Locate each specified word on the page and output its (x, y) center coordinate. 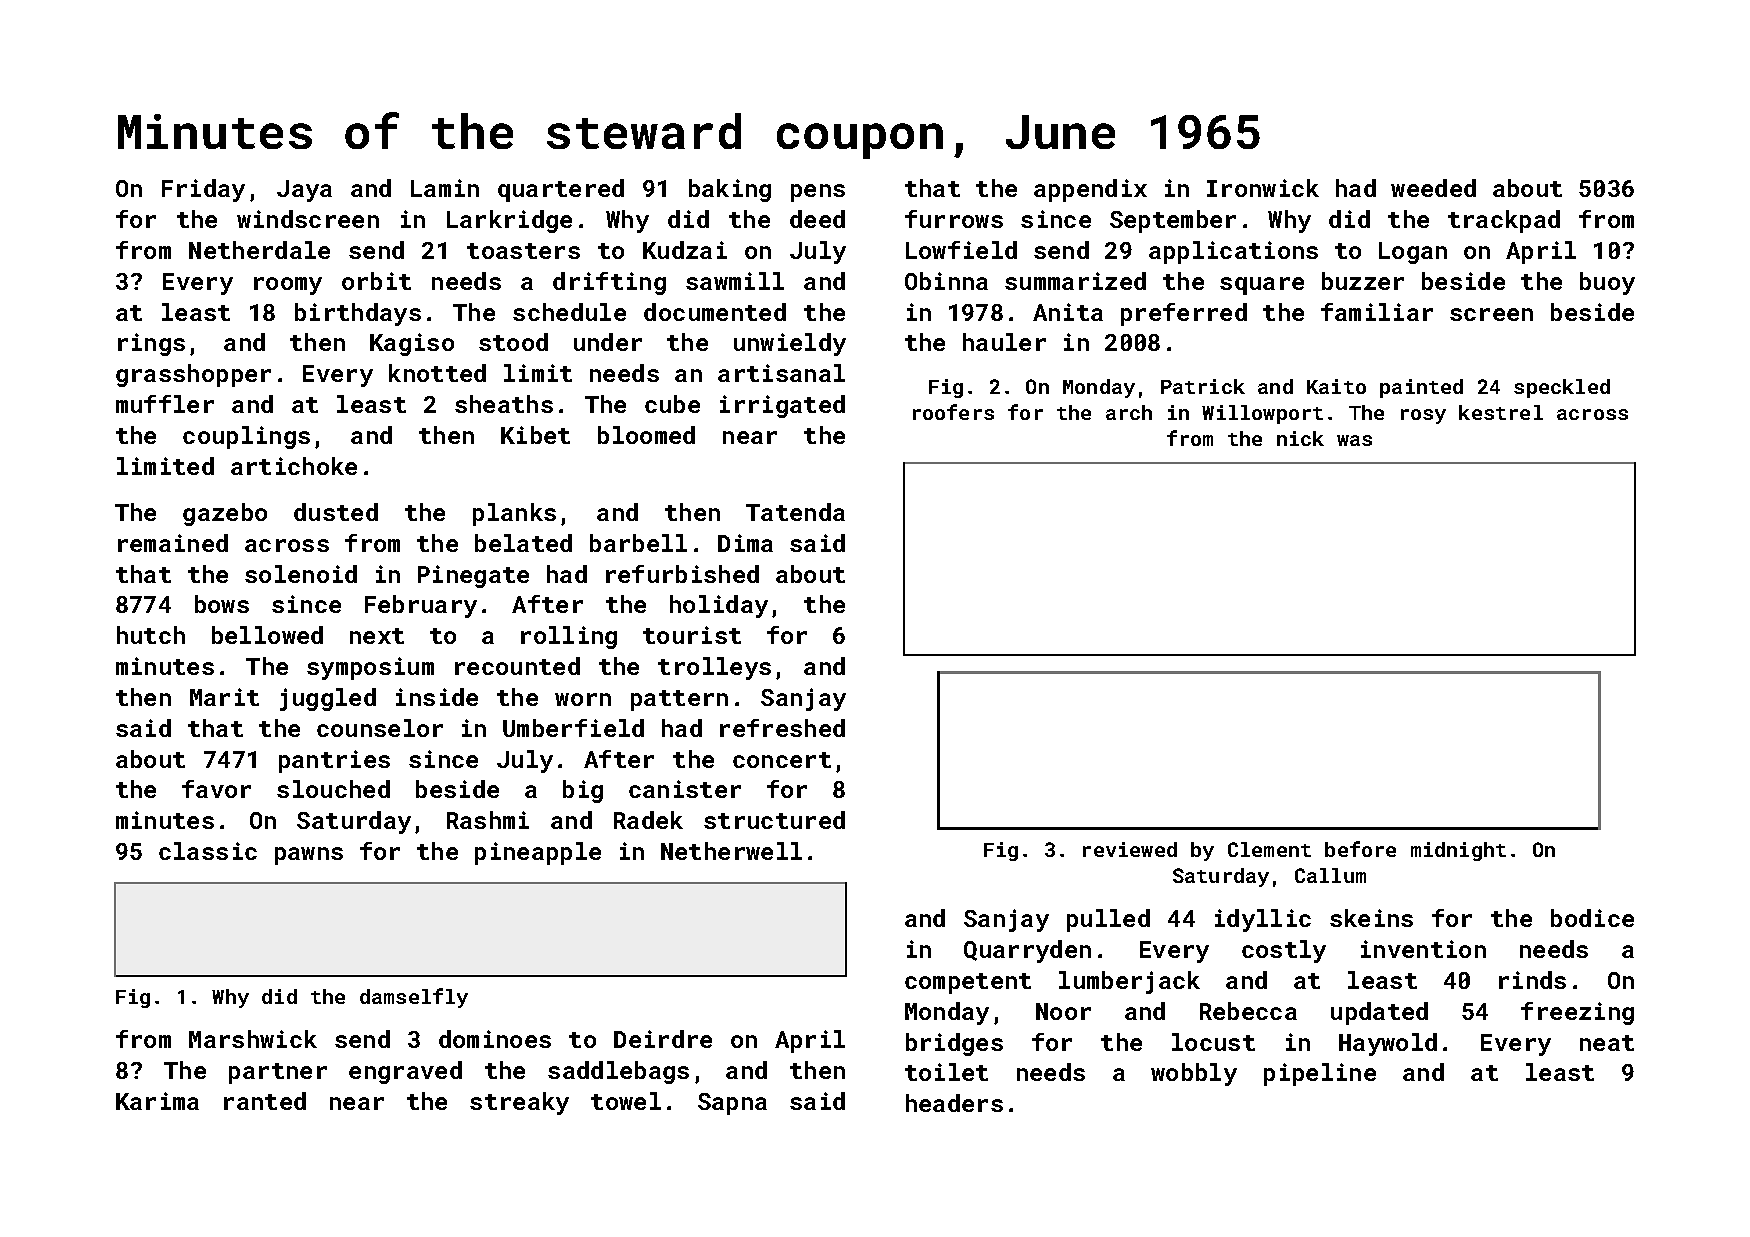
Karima (157, 1101)
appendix (1090, 190)
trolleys (714, 668)
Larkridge (509, 221)
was (1354, 440)
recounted (517, 666)
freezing (1577, 1013)
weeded (1433, 188)
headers (954, 1103)
